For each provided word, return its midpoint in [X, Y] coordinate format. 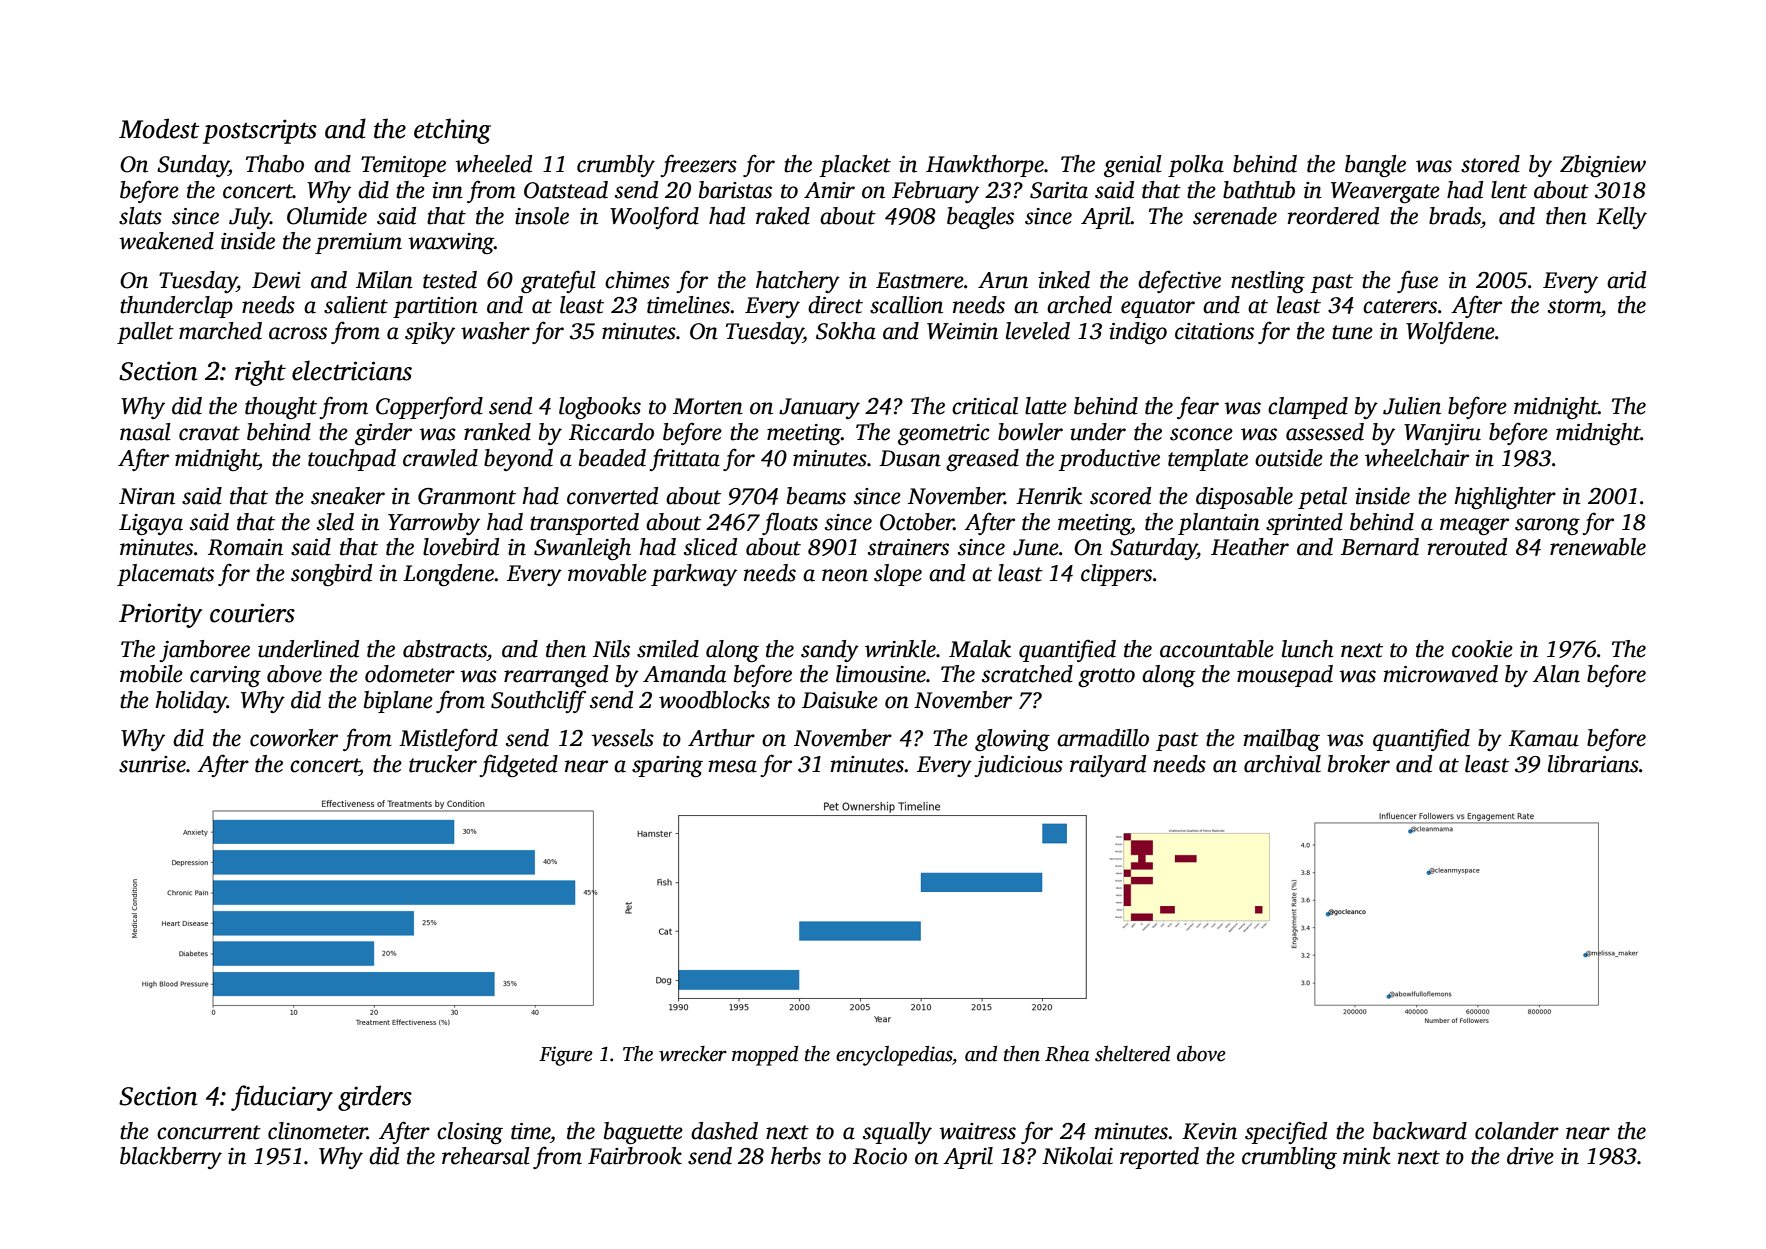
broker [1359, 764]
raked [783, 216]
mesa [733, 766]
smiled [668, 649]
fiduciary [282, 1098]
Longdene [448, 575]
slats [140, 216]
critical [985, 406]
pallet [145, 333]
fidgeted [518, 765]
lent [1509, 190]
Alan [1556, 674]
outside [1289, 458]
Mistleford [448, 739]
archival [1282, 764]
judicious [1019, 766]
